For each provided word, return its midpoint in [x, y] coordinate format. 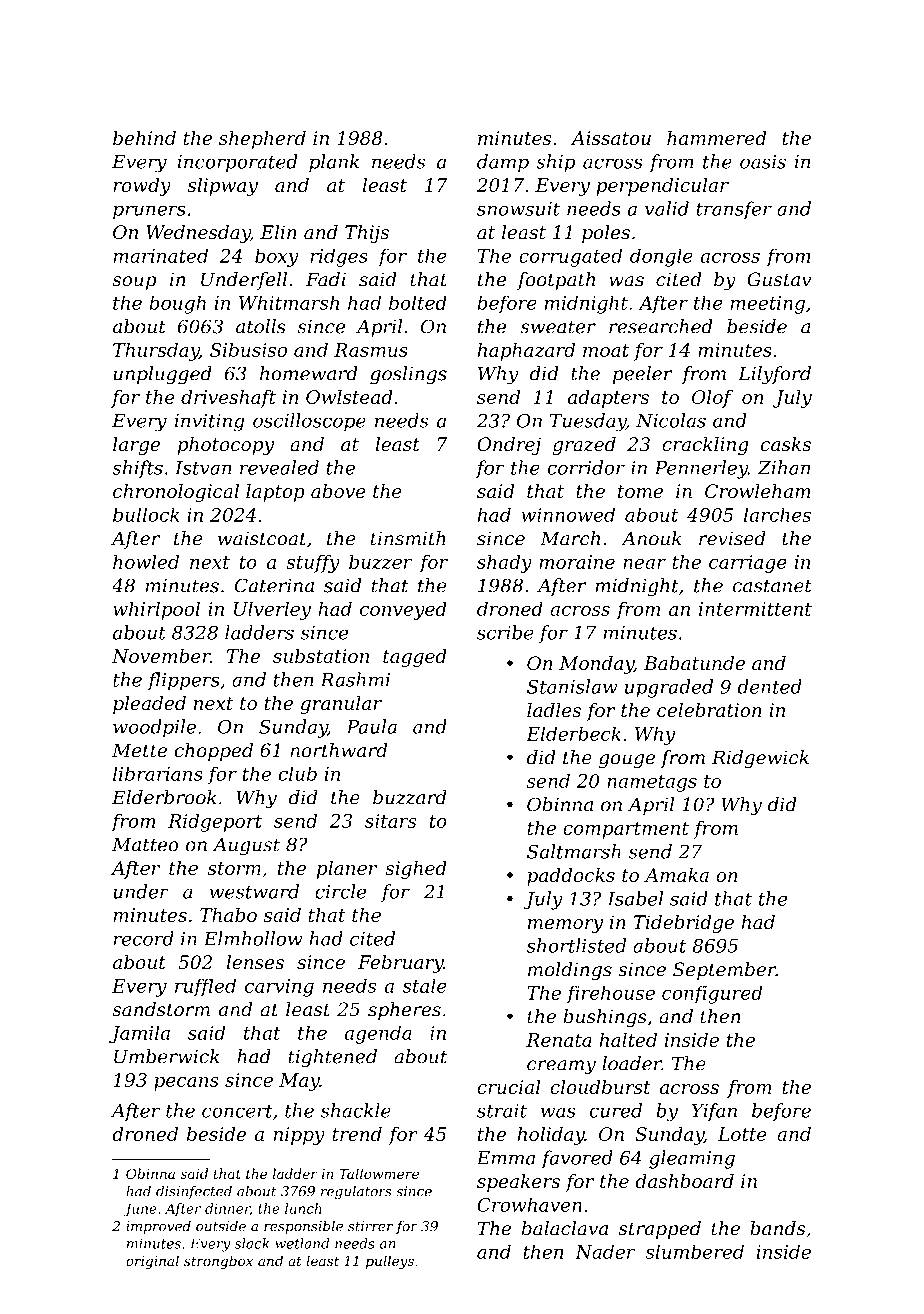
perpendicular [662, 187]
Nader [605, 1251]
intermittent [755, 609]
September [724, 971]
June [140, 1210]
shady [504, 563]
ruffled [205, 987]
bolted [418, 302]
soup [134, 283]
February [401, 964]
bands [777, 1228]
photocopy [225, 446]
